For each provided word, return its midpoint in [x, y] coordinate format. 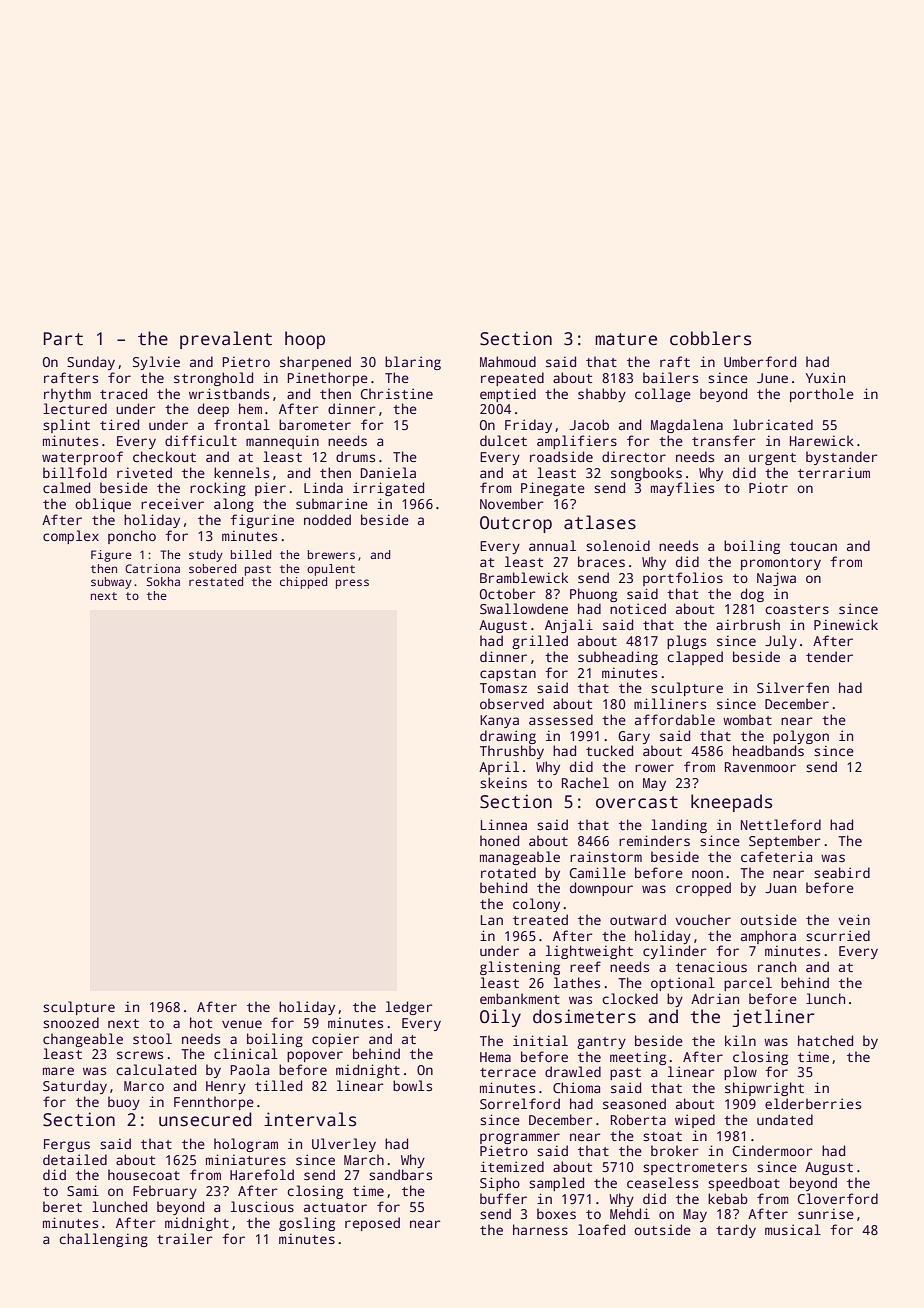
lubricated [773, 424]
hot [201, 1022]
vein [854, 919]
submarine [332, 503]
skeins [503, 782]
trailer [185, 1238]
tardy [736, 1231]
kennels [241, 472]
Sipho [500, 1184]
